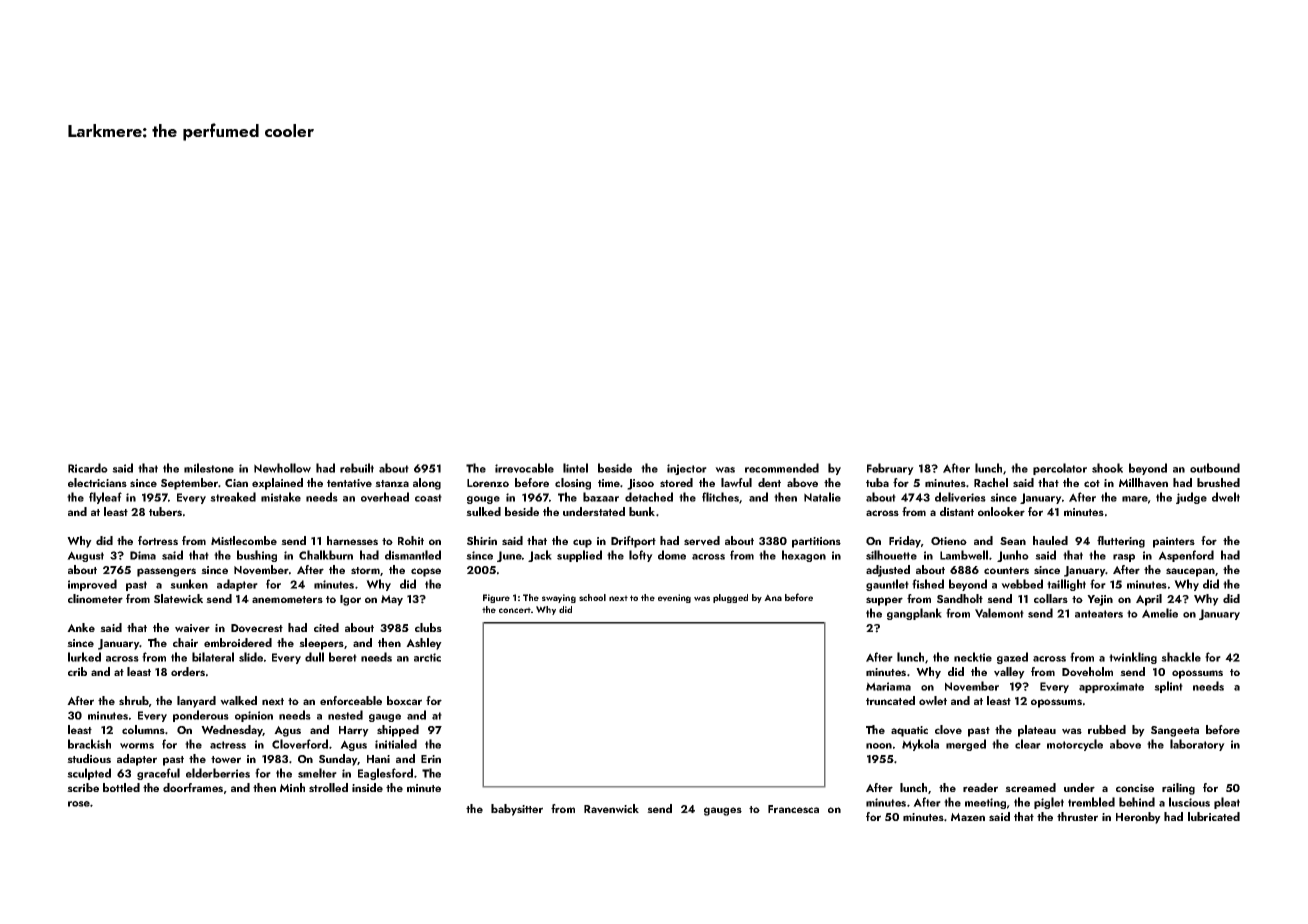 The height and width of the screenshot is (924, 1308). What do you see at coordinates (1174, 542) in the screenshot?
I see `painters` at bounding box center [1174, 542].
